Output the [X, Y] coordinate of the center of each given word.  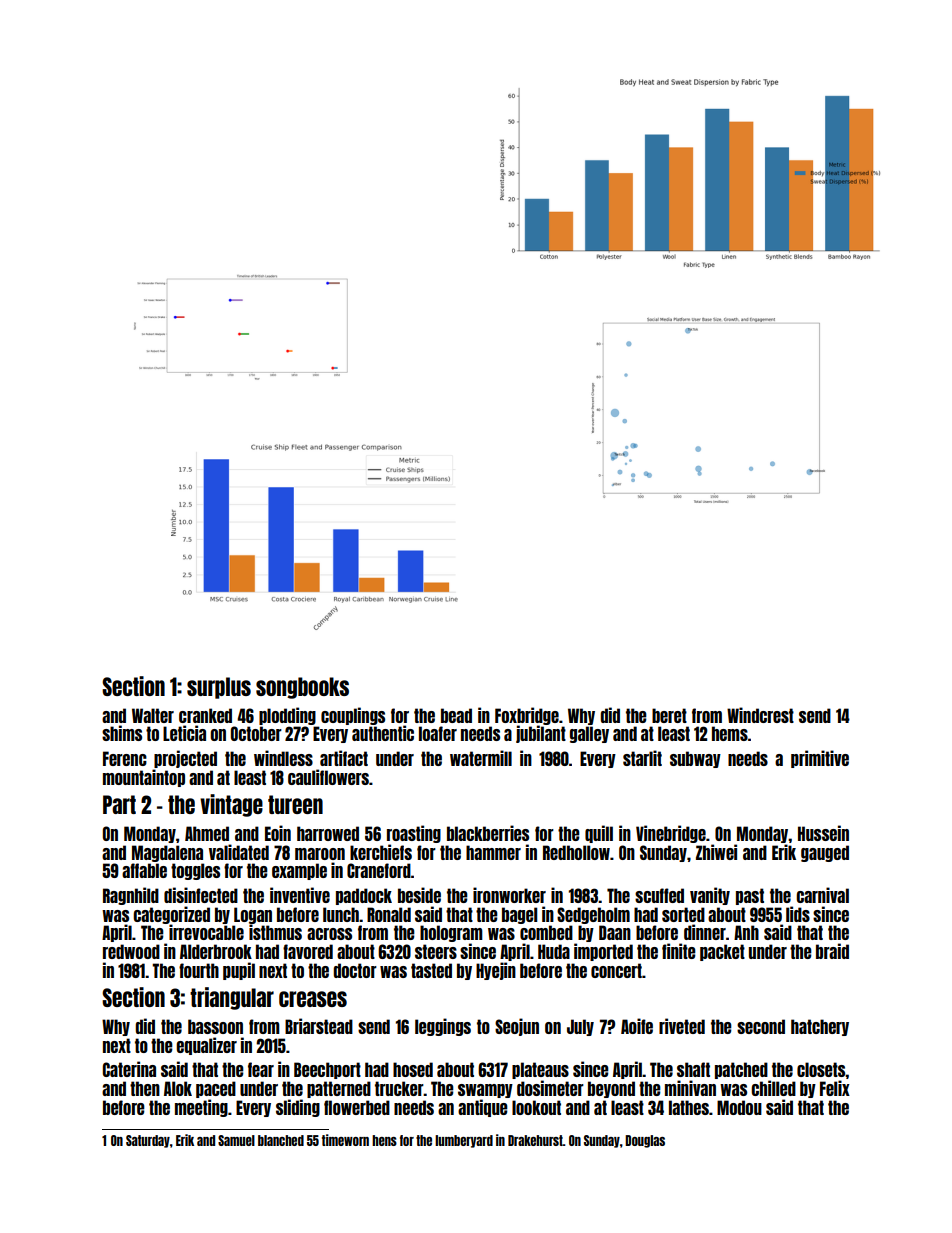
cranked [205, 715]
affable [144, 870]
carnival [822, 895]
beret [669, 715]
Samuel [236, 1140]
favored [308, 951]
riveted [682, 1026]
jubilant [541, 734]
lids [798, 914]
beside [419, 895]
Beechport [327, 1070]
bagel [519, 915]
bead [456, 715]
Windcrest [760, 715]
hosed [413, 1069]
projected [185, 759]
